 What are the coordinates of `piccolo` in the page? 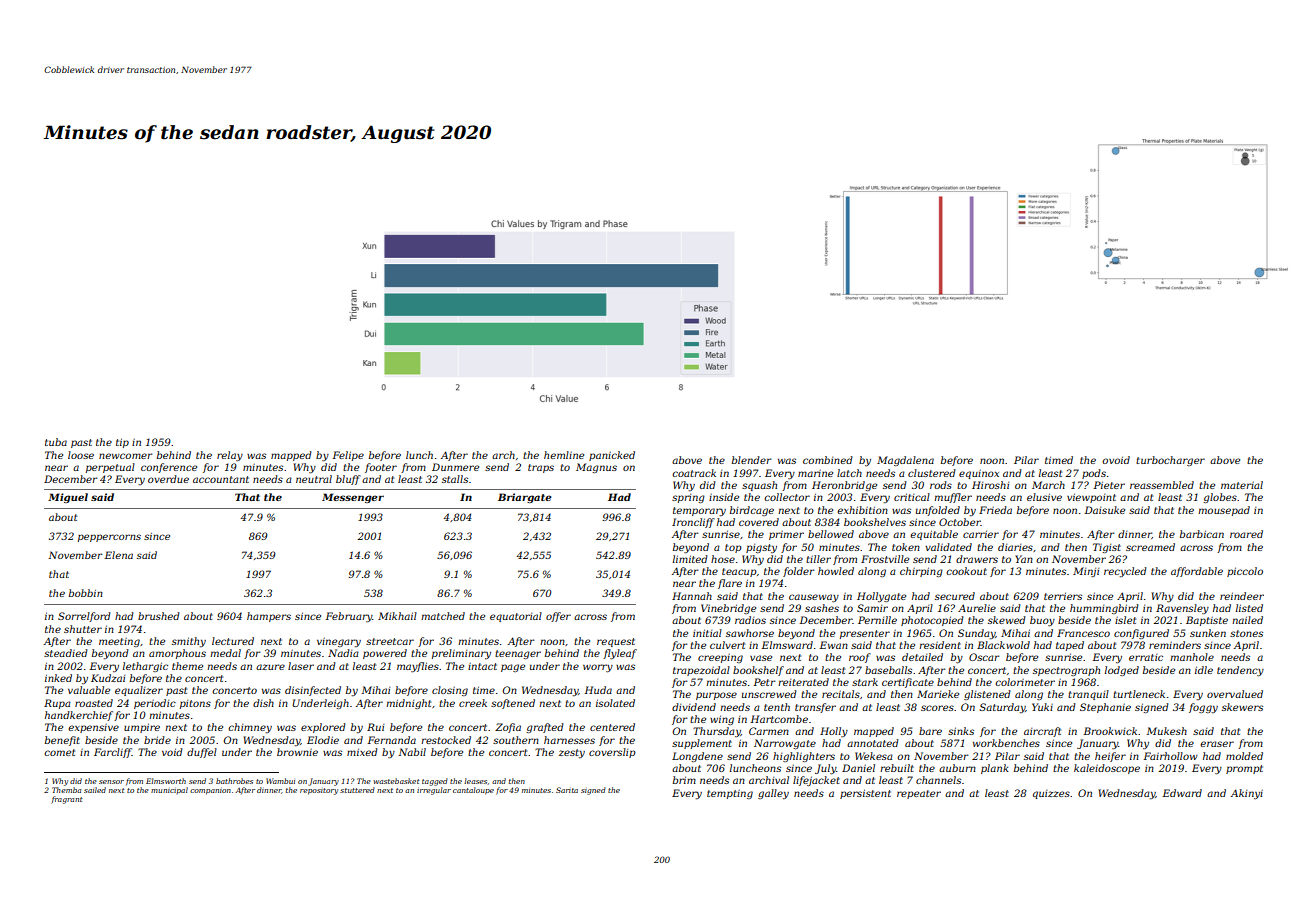 It's located at (1245, 572).
